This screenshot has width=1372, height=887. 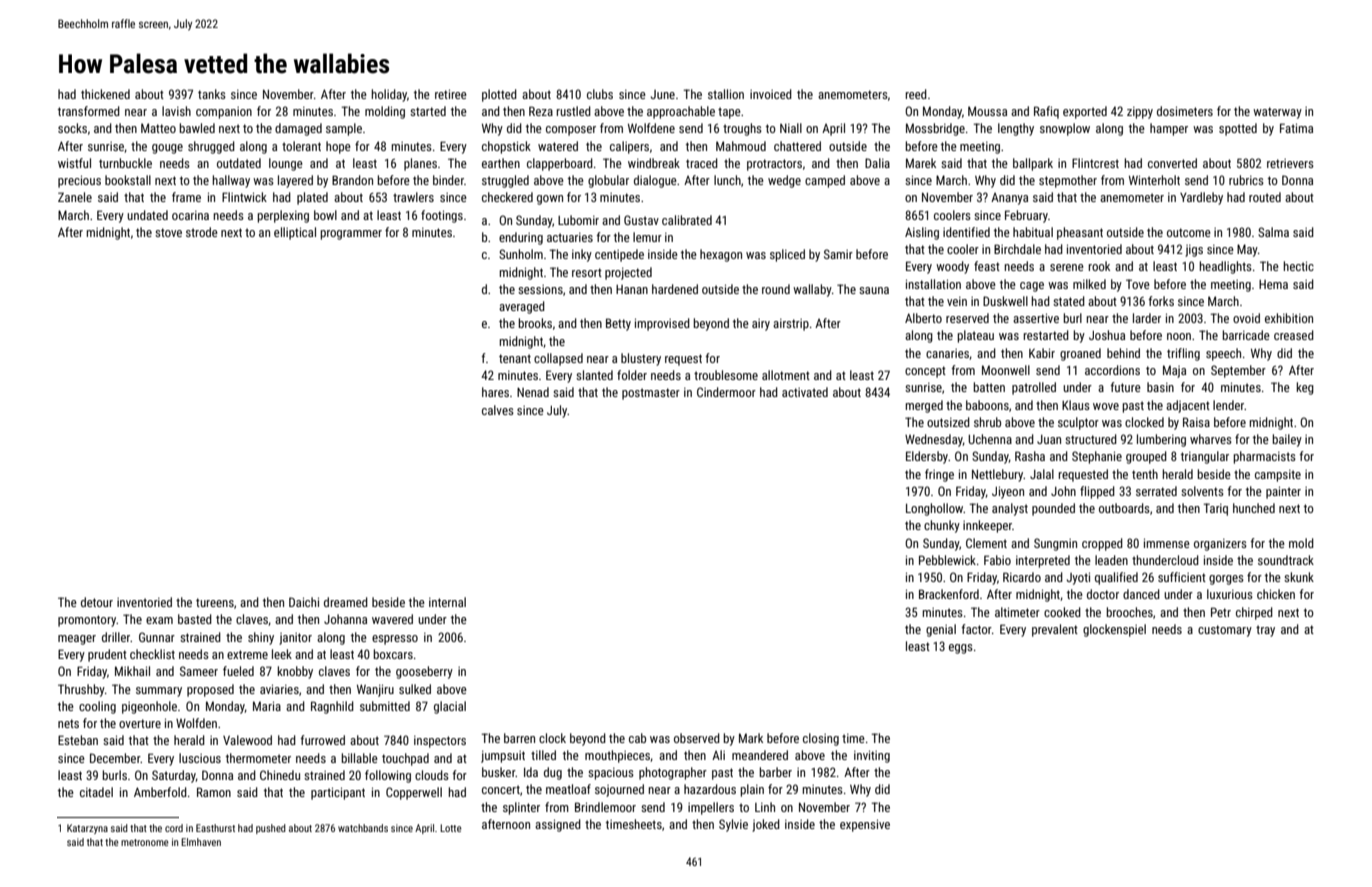 What do you see at coordinates (1298, 266) in the screenshot?
I see `hectic` at bounding box center [1298, 266].
